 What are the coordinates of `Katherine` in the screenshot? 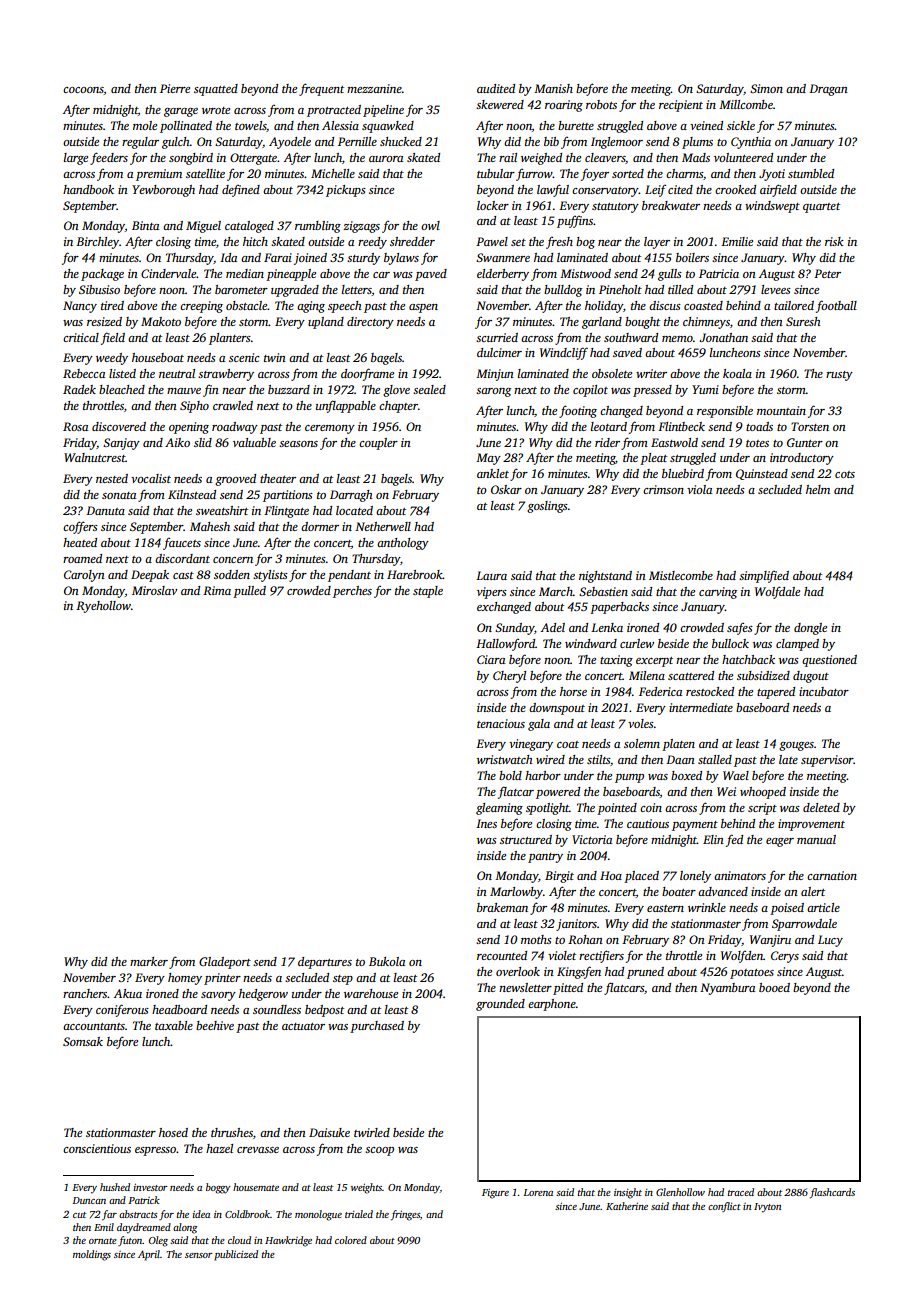 It's located at (627, 1206).
